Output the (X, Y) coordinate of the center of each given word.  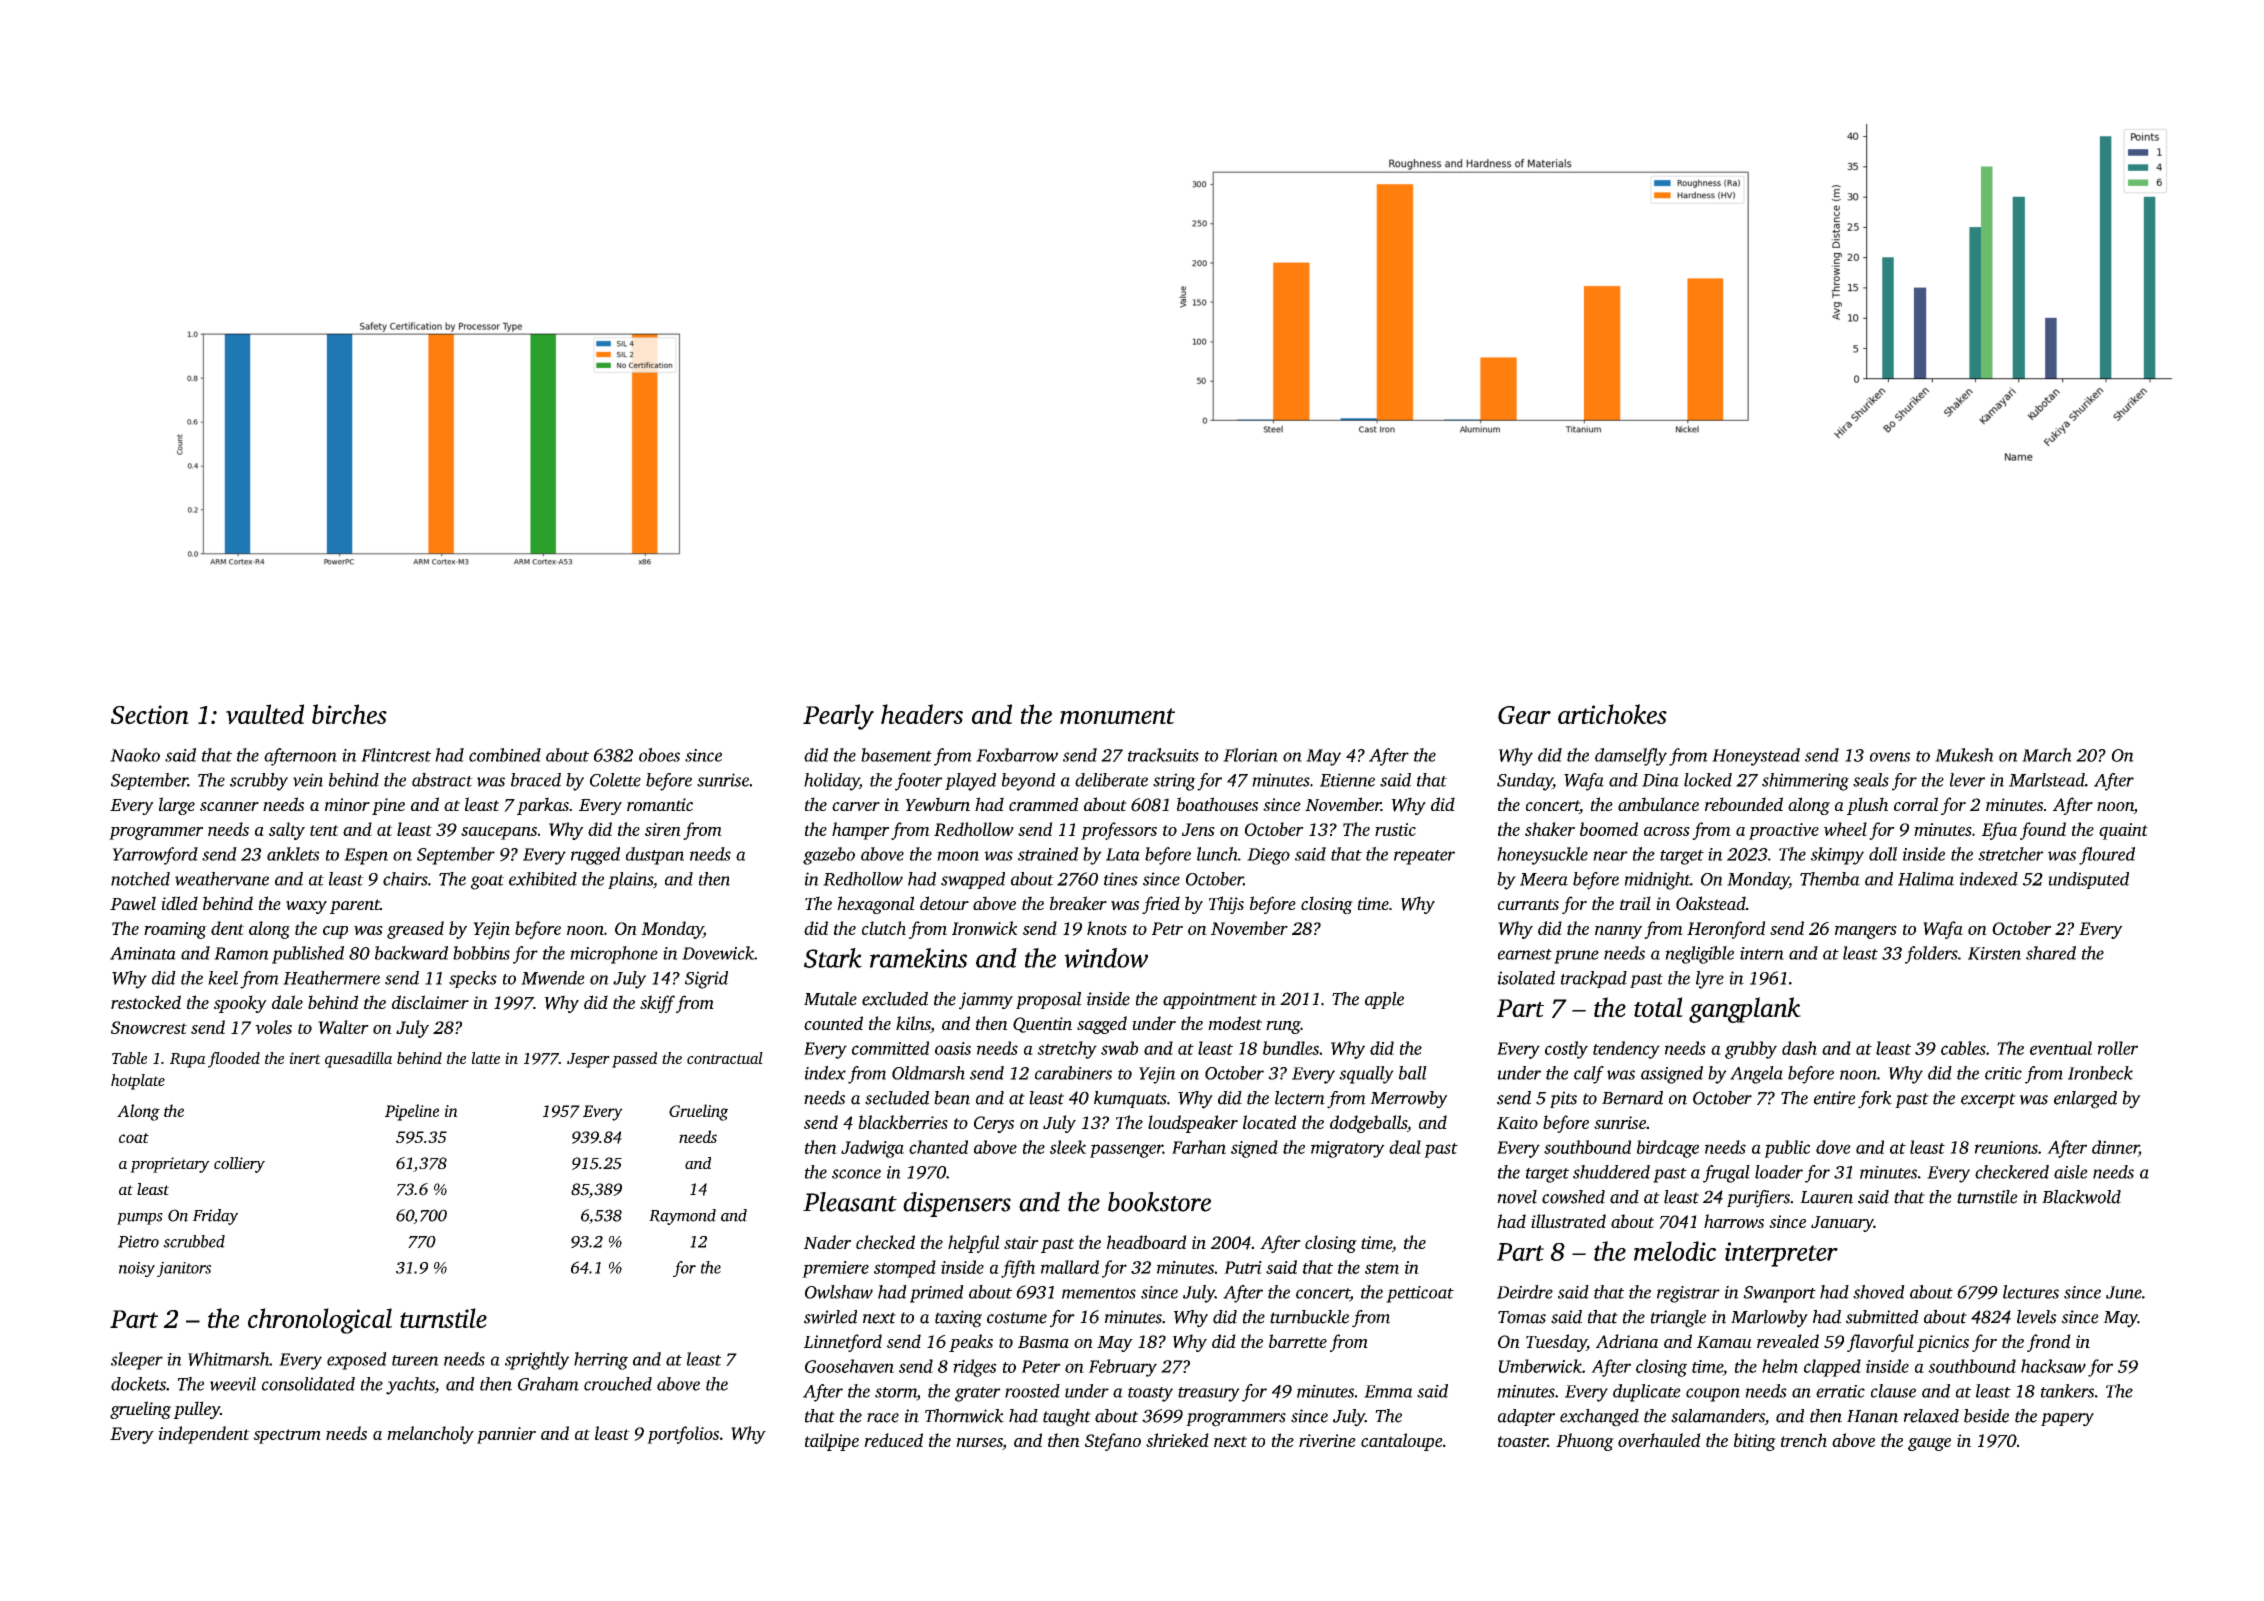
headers (922, 714)
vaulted (265, 714)
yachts (410, 1386)
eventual (2061, 1048)
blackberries (903, 1122)
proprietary (170, 1165)
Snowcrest (149, 1027)
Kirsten (1994, 953)
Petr (1167, 928)
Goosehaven (849, 1366)
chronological (320, 1321)
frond (2049, 1343)
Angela (1756, 1075)
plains (630, 880)
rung (1283, 1027)
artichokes (1612, 714)
